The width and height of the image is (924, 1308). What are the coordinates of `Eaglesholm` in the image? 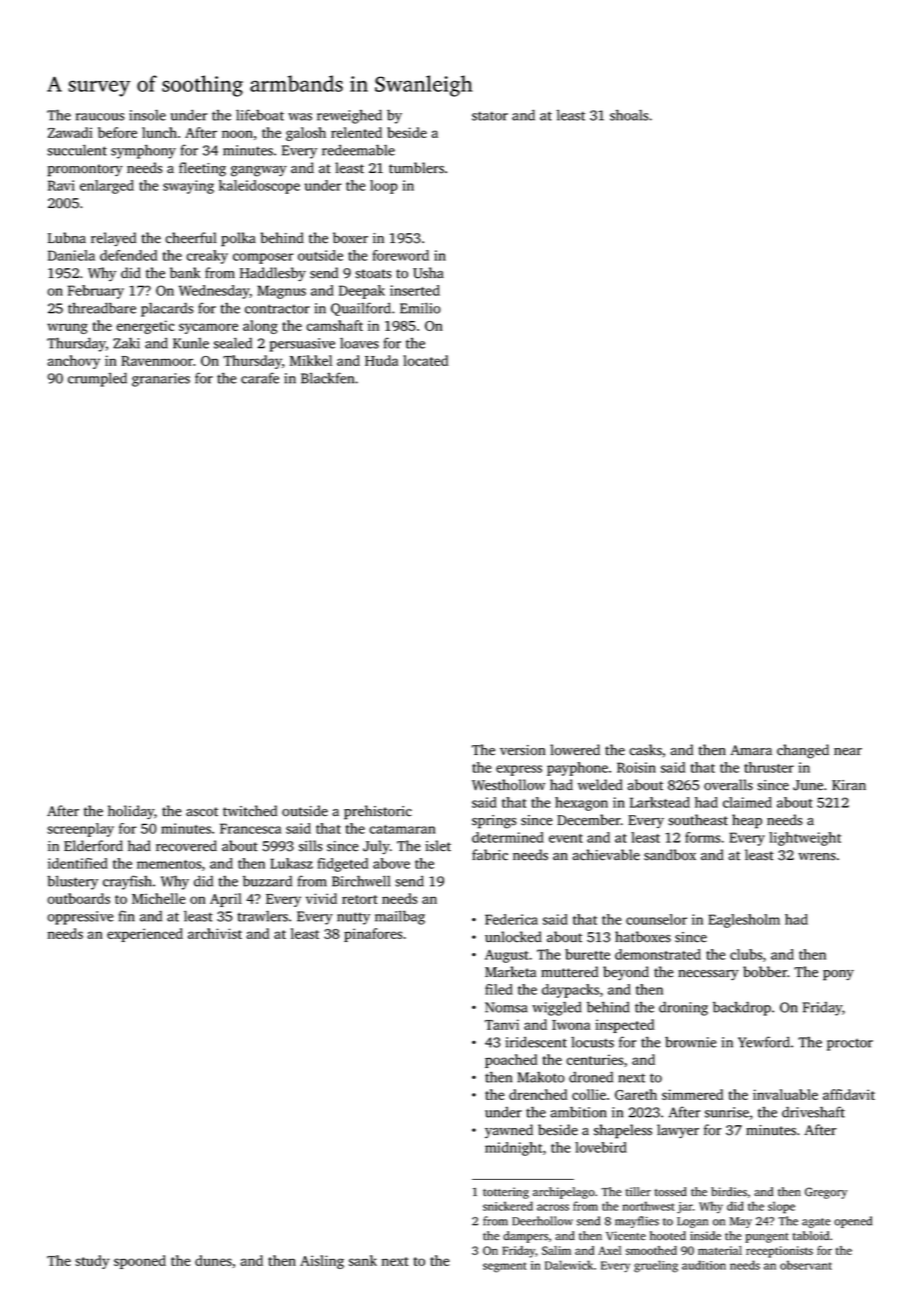 It's located at (744, 921).
